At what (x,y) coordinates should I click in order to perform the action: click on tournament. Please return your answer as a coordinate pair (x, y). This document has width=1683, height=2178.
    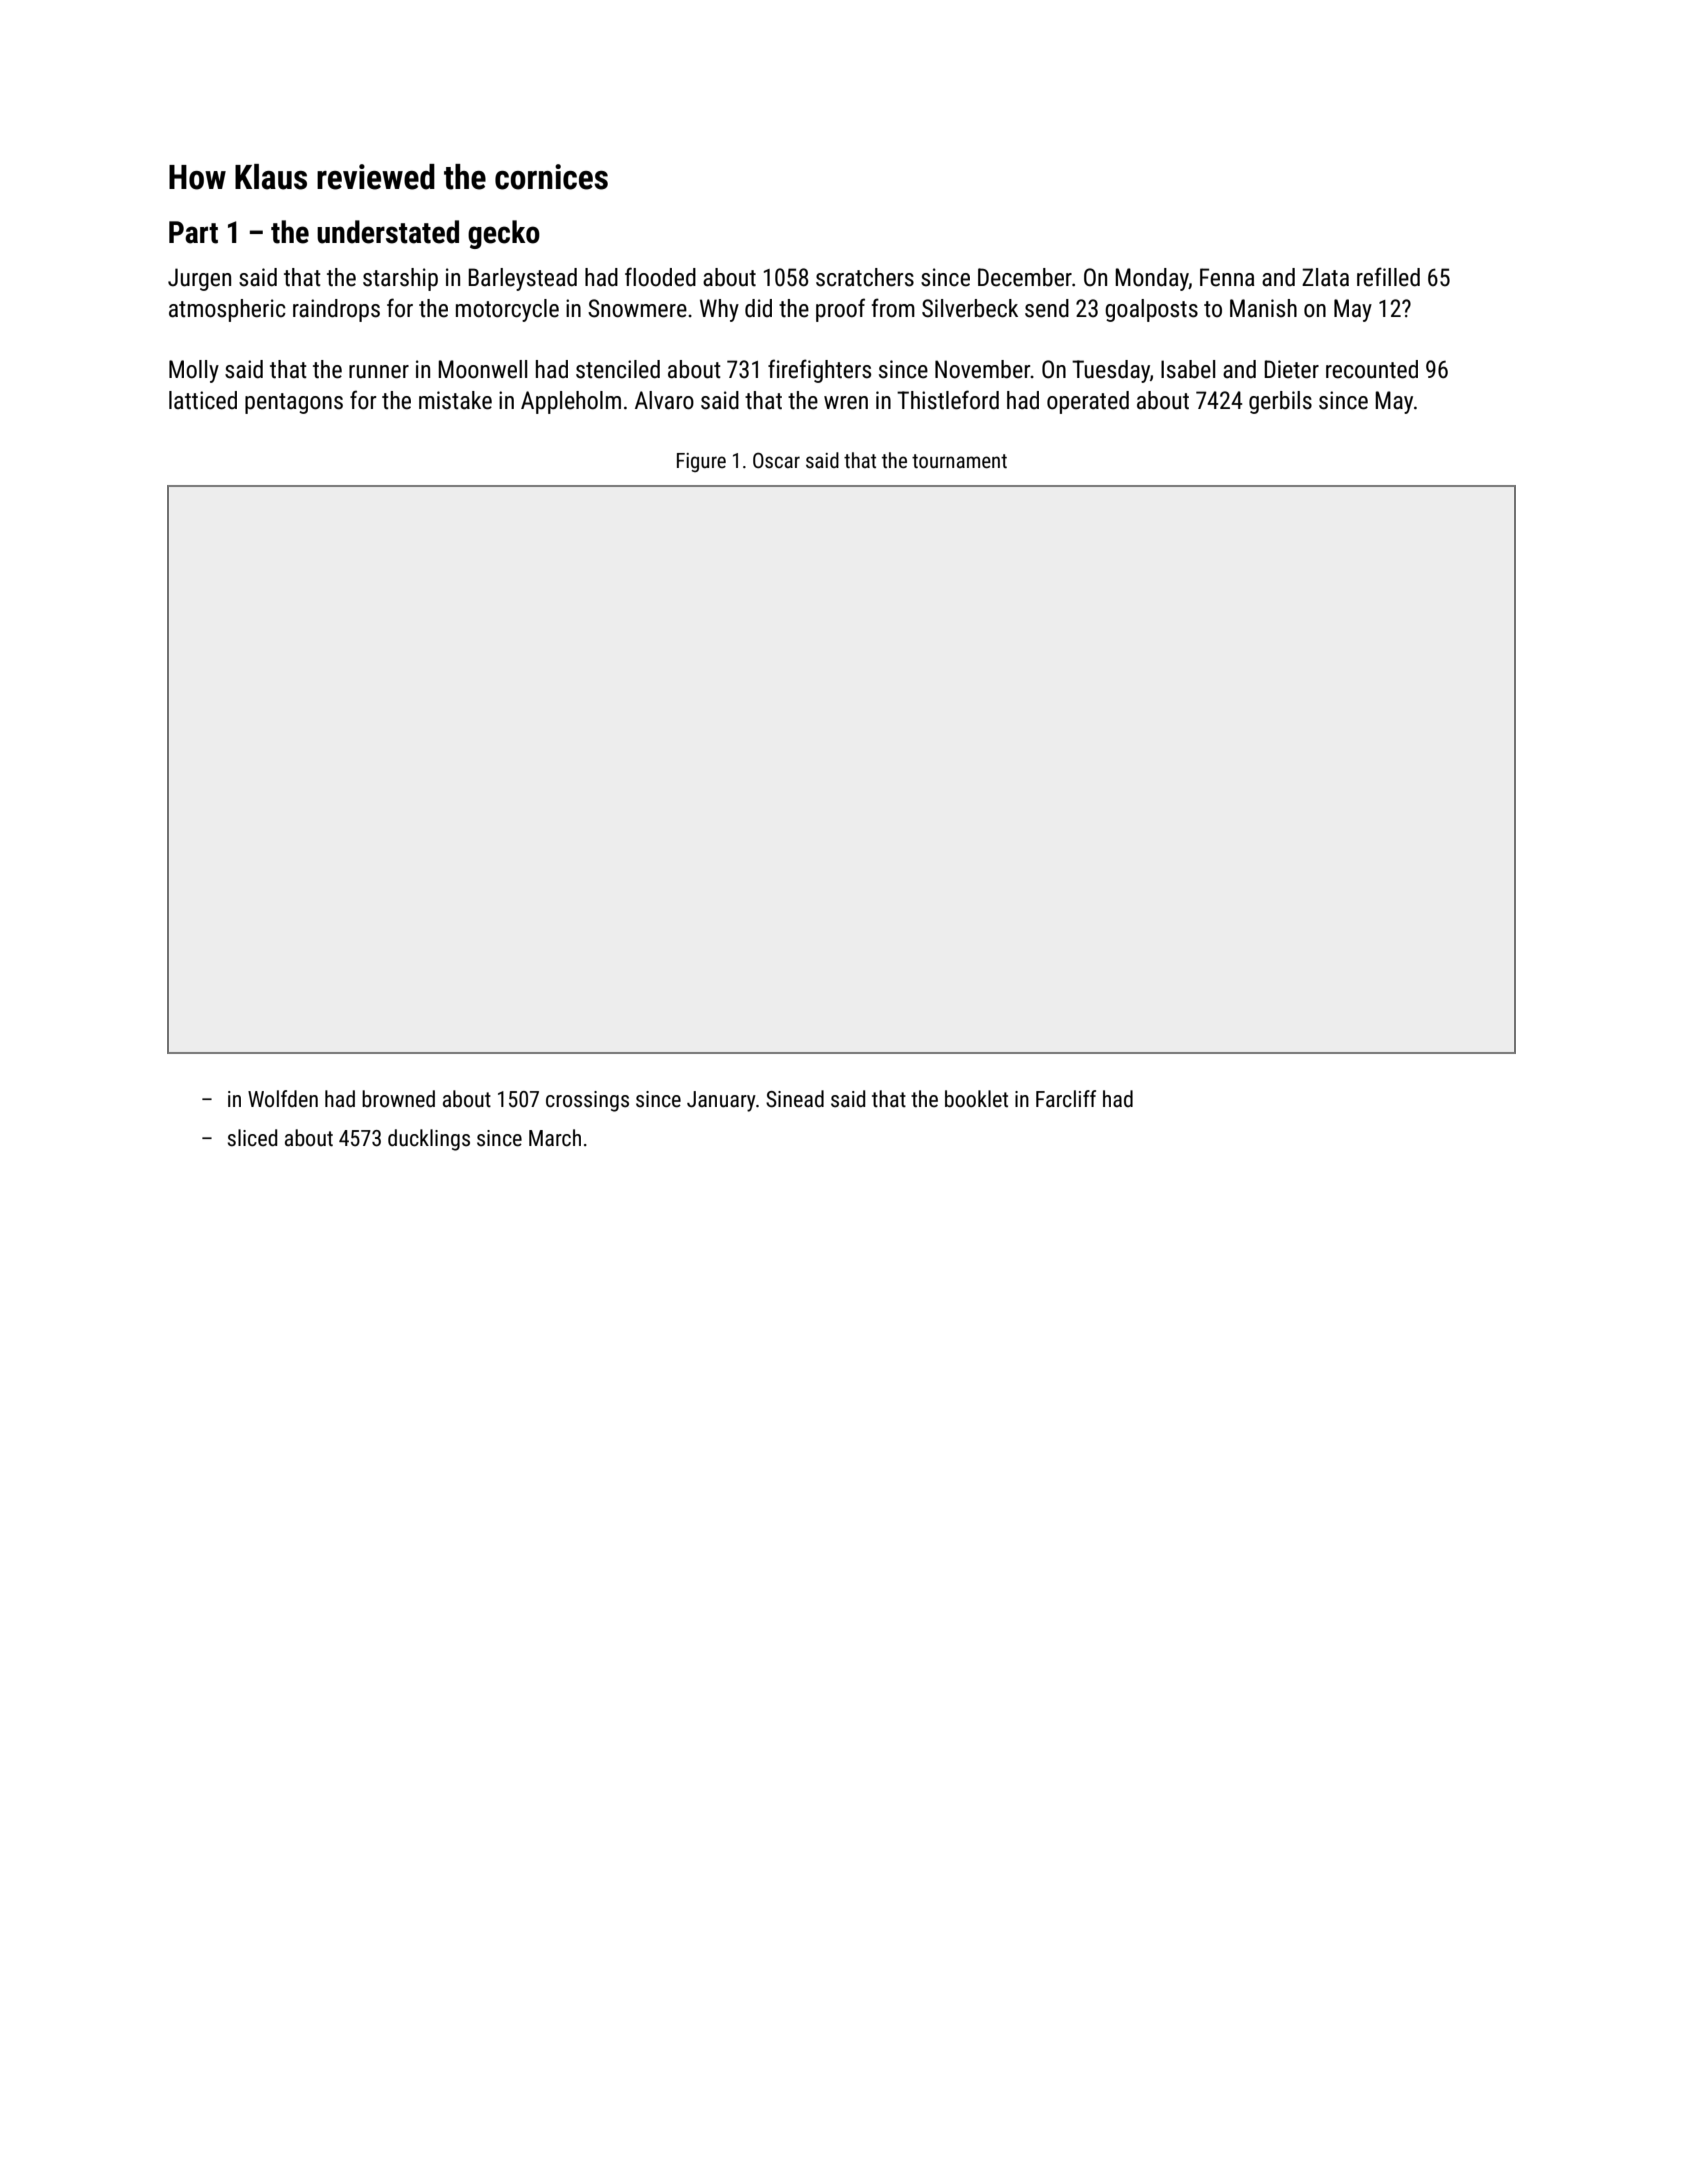
    Looking at the image, I should click on (959, 461).
